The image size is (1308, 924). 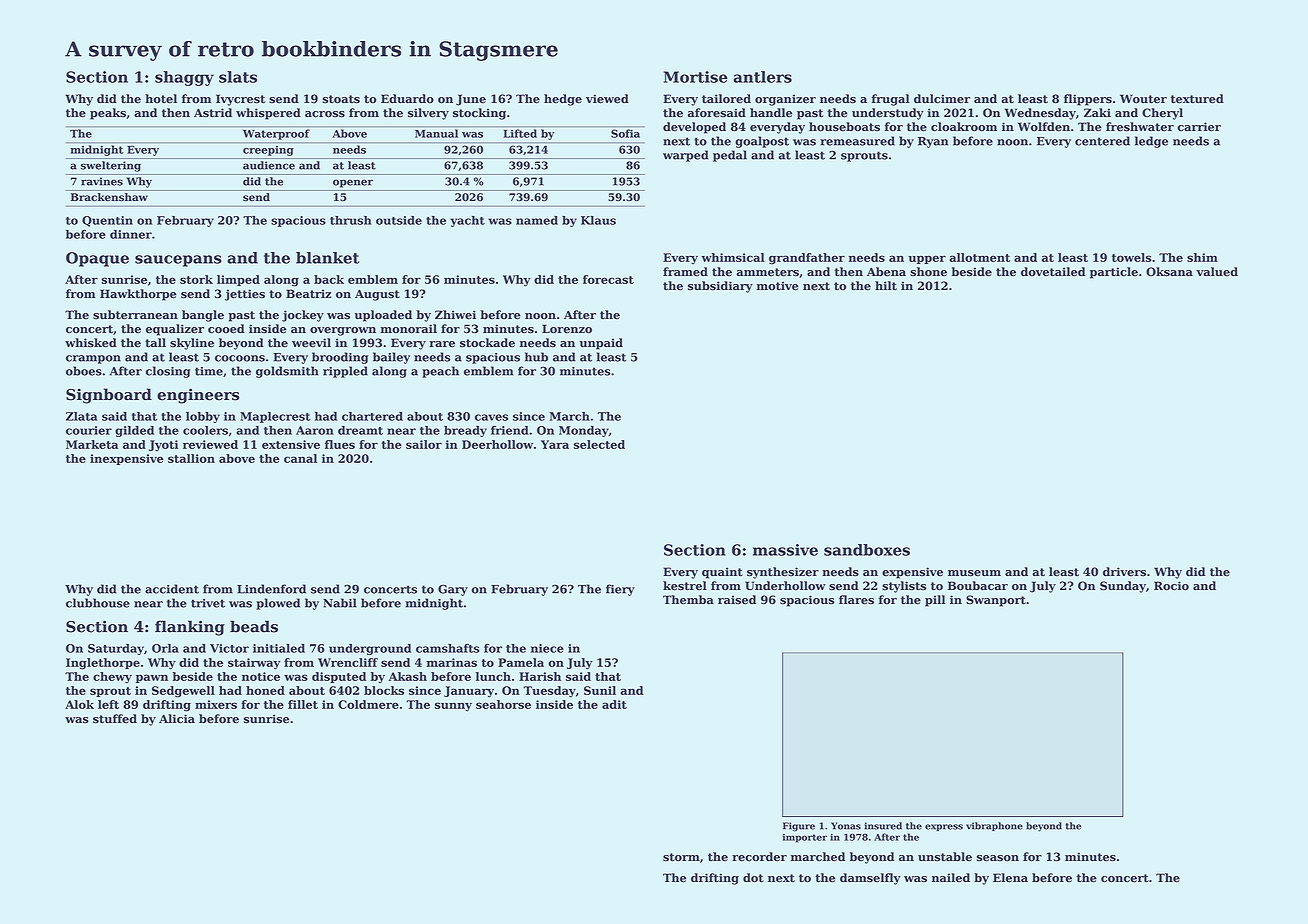 I want to click on sandboxes, so click(x=867, y=550).
